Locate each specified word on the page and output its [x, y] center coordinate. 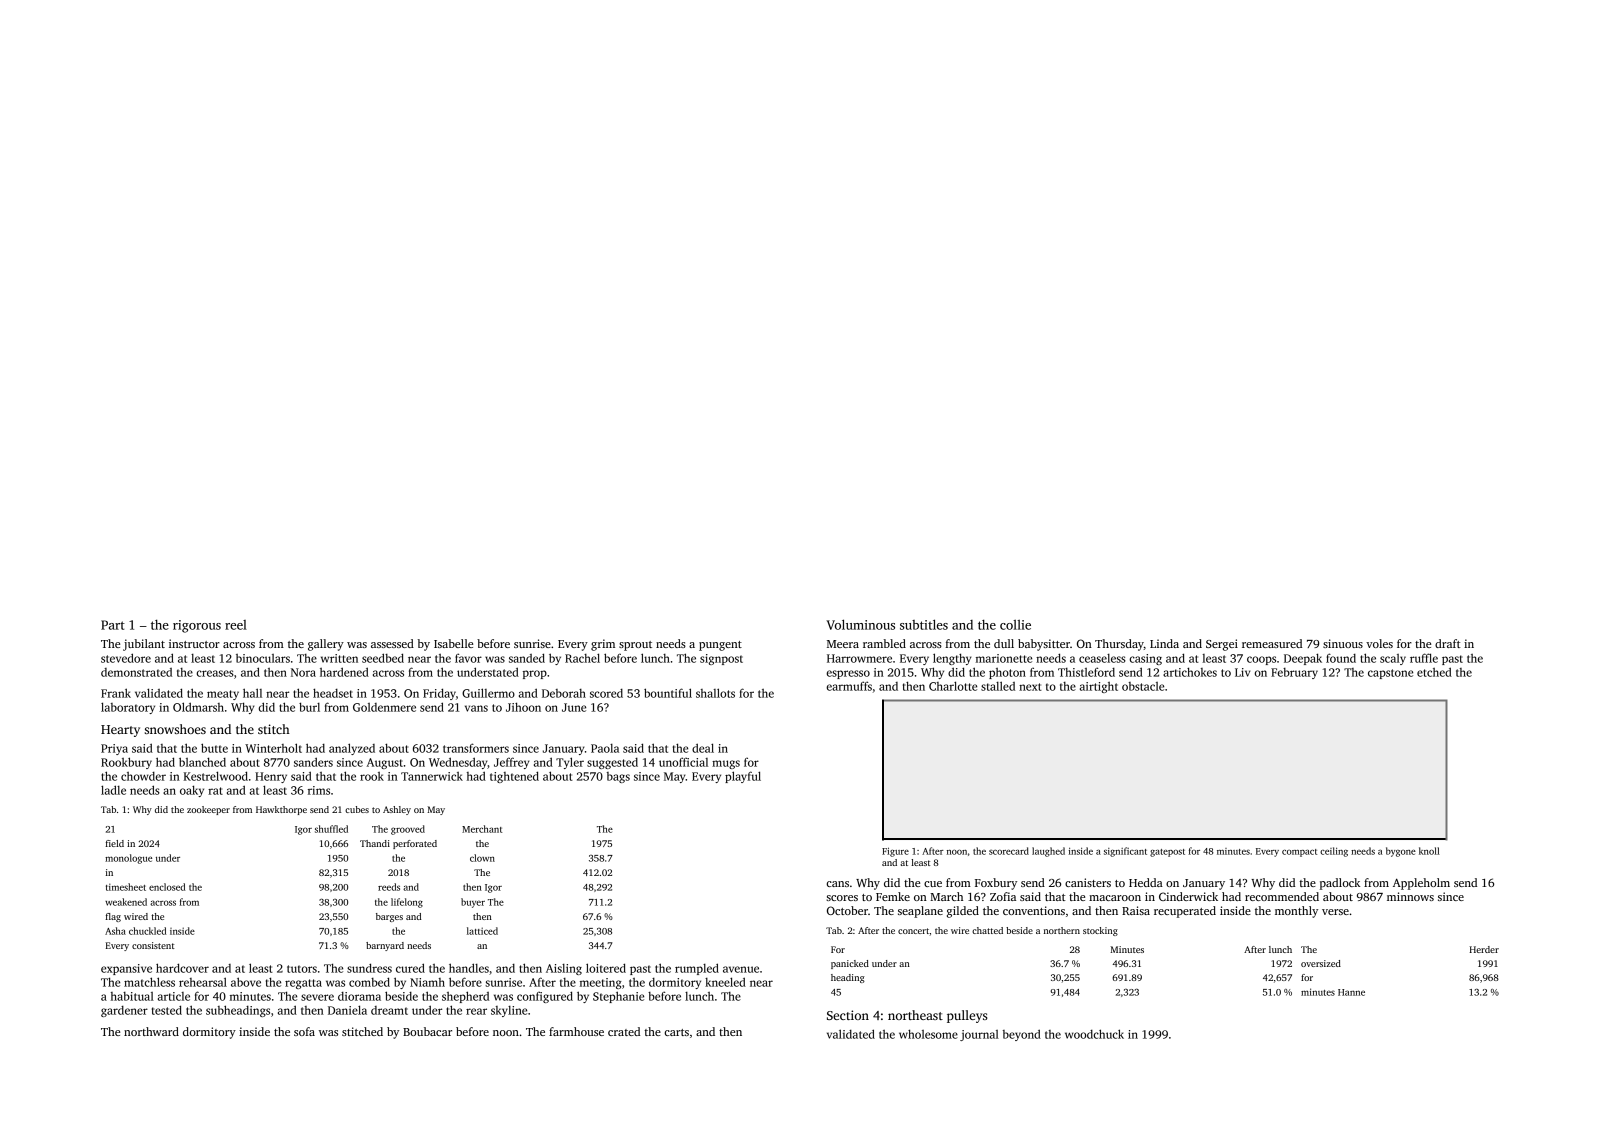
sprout [635, 646]
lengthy [952, 659]
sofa [304, 1031]
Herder [1484, 949]
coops [1261, 660]
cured [410, 968]
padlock [1340, 884]
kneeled [725, 982]
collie [1015, 625]
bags [618, 777]
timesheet [126, 887]
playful [743, 777]
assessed [392, 643]
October [847, 910]
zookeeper [208, 810]
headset [333, 693]
